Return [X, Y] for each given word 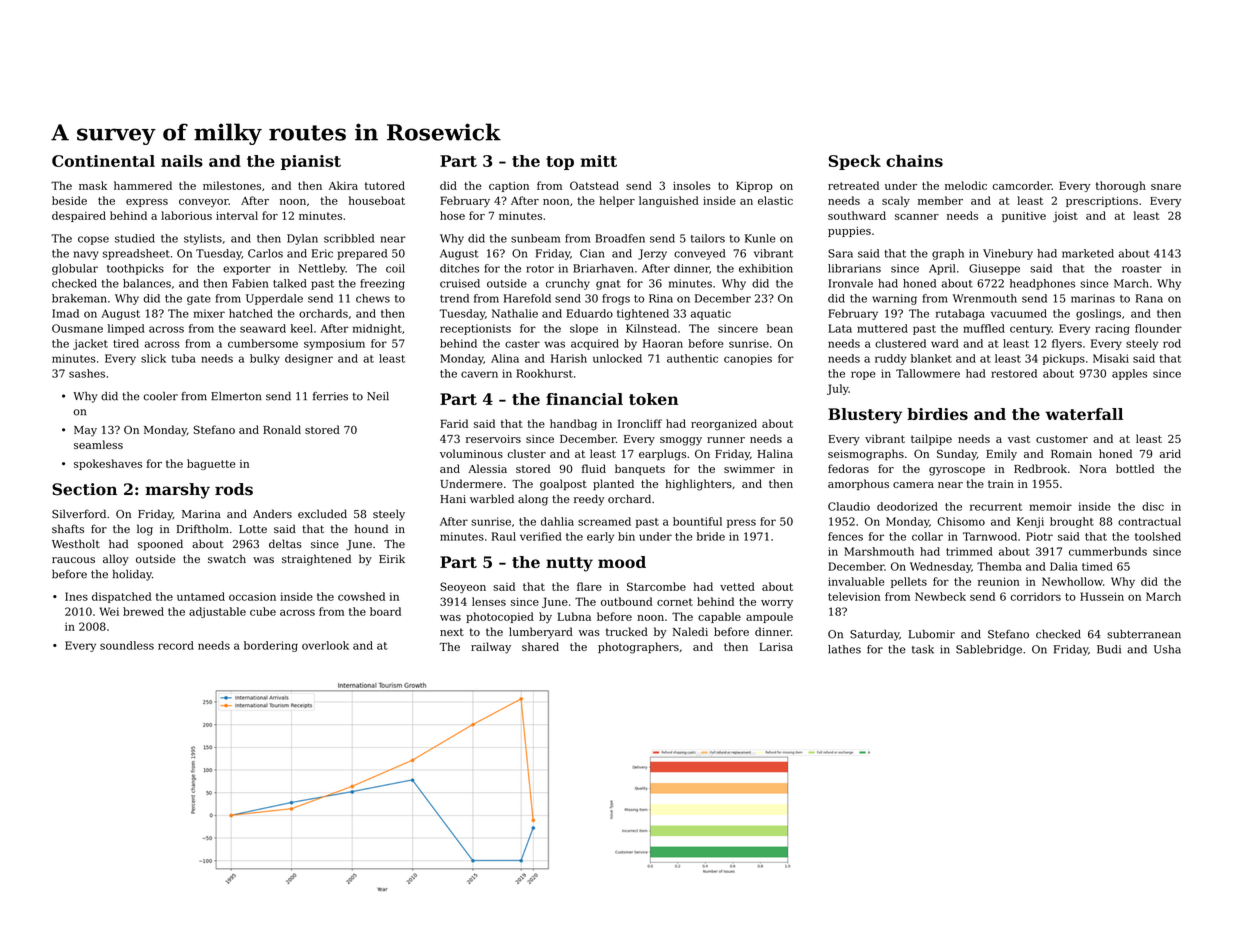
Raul [504, 536]
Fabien [250, 283]
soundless [127, 645]
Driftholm [203, 528]
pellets [909, 582]
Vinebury [1008, 254]
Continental [103, 161]
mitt [598, 161]
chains [914, 161]
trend [454, 298]
